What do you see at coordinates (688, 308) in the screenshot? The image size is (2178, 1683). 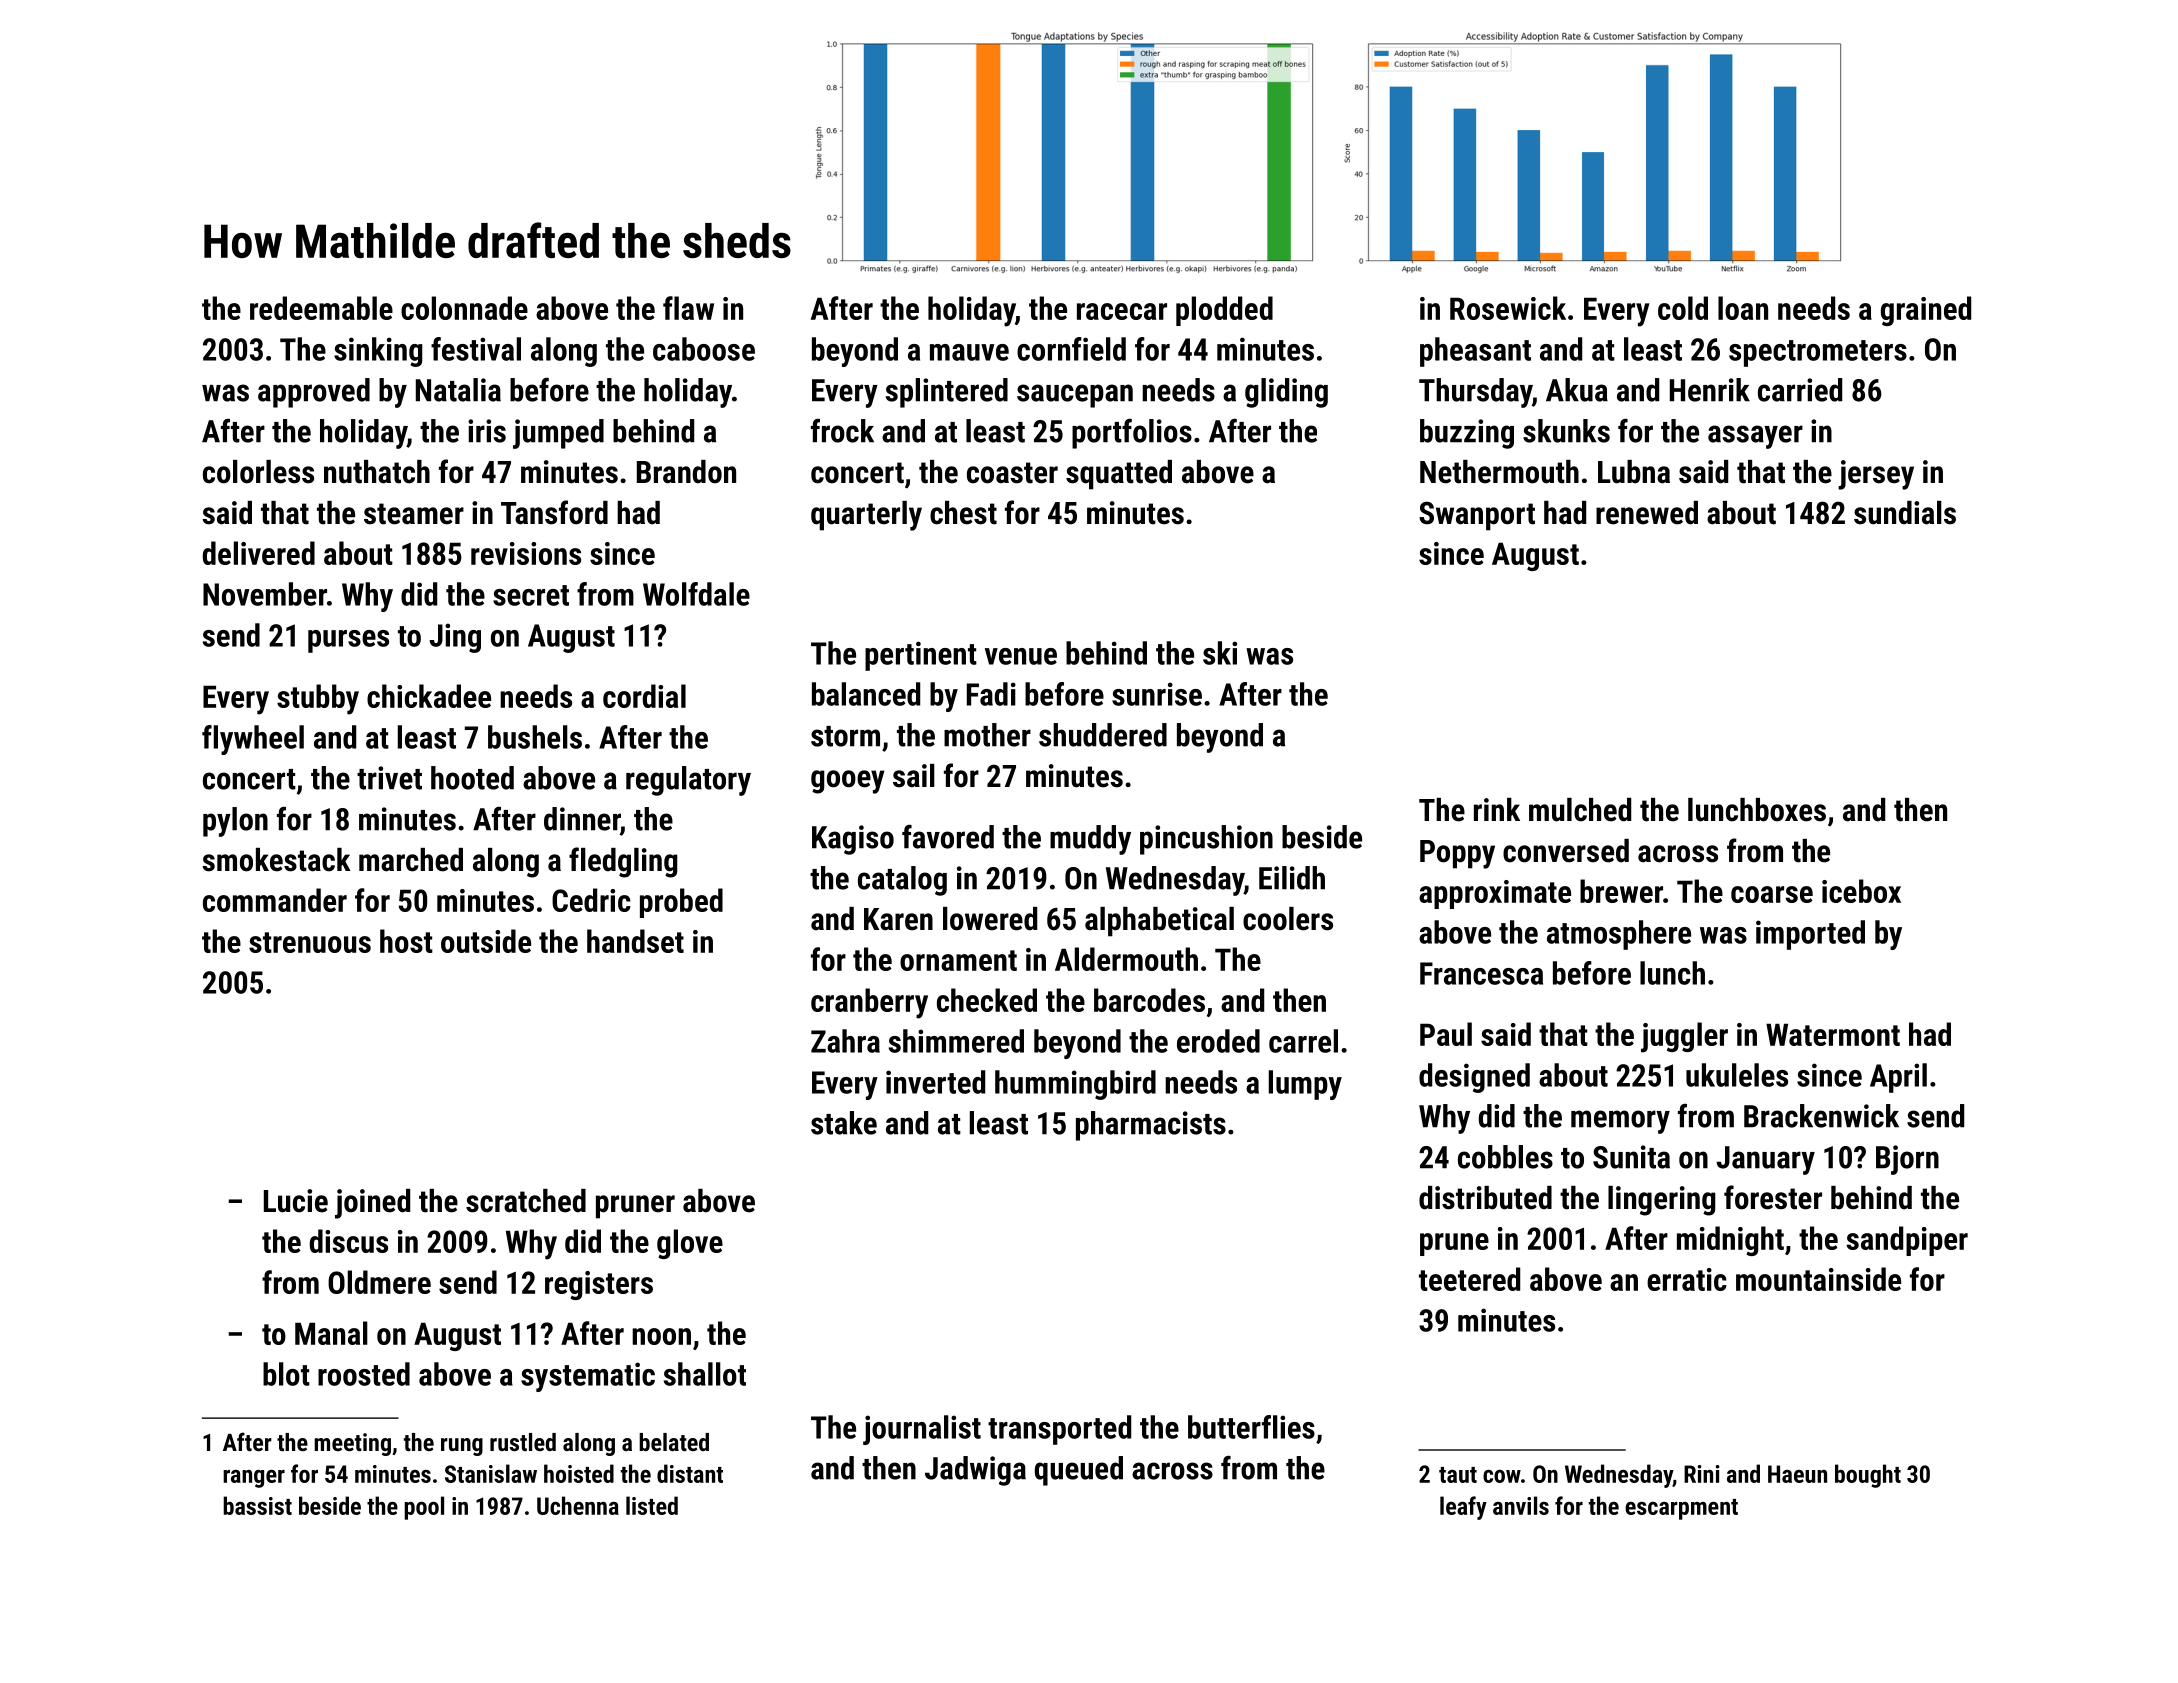 I see `flaw` at bounding box center [688, 308].
